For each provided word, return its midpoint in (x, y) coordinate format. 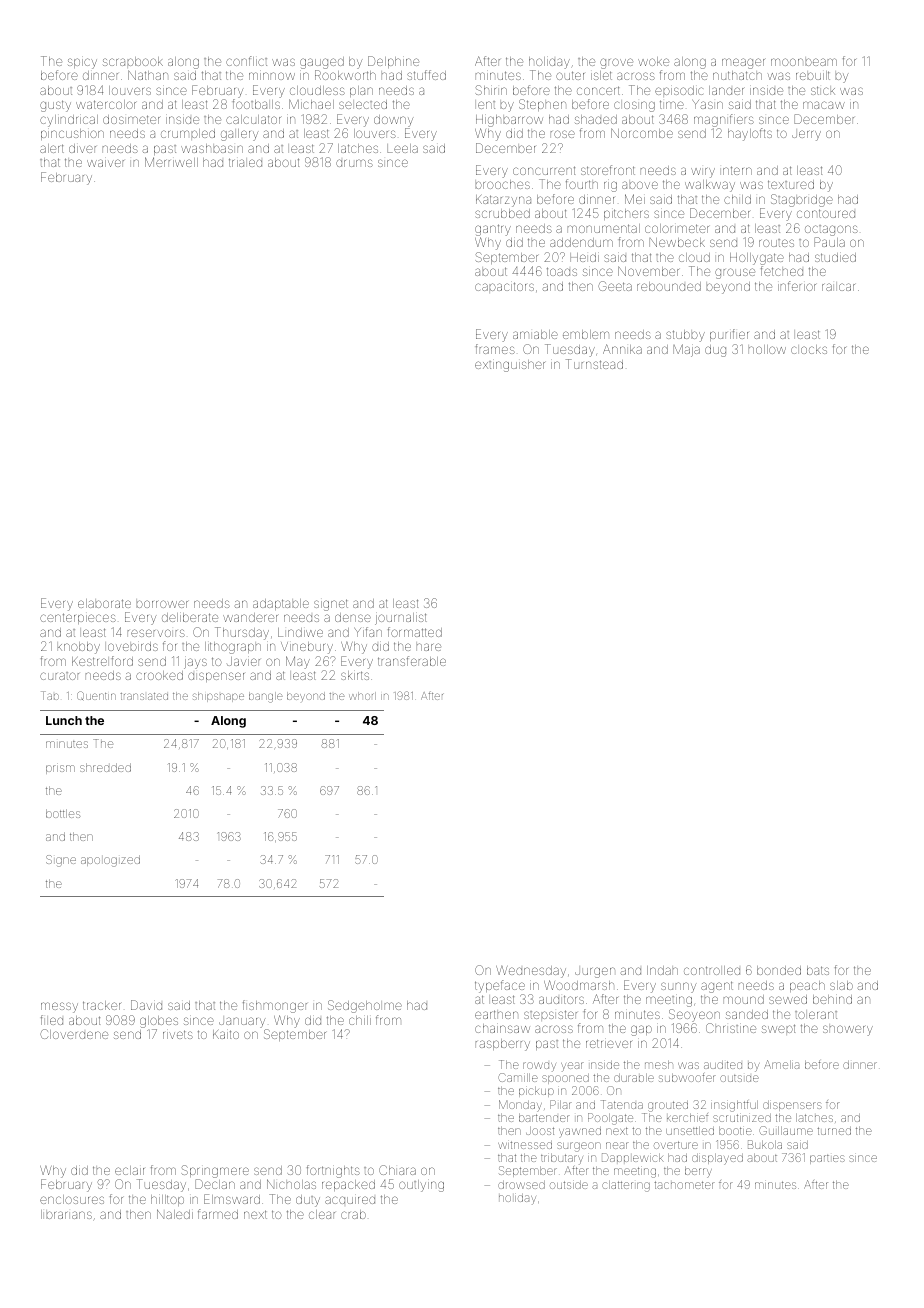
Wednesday (531, 972)
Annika (622, 349)
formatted (415, 632)
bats (818, 970)
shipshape (218, 697)
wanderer (250, 617)
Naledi (175, 1214)
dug (715, 351)
